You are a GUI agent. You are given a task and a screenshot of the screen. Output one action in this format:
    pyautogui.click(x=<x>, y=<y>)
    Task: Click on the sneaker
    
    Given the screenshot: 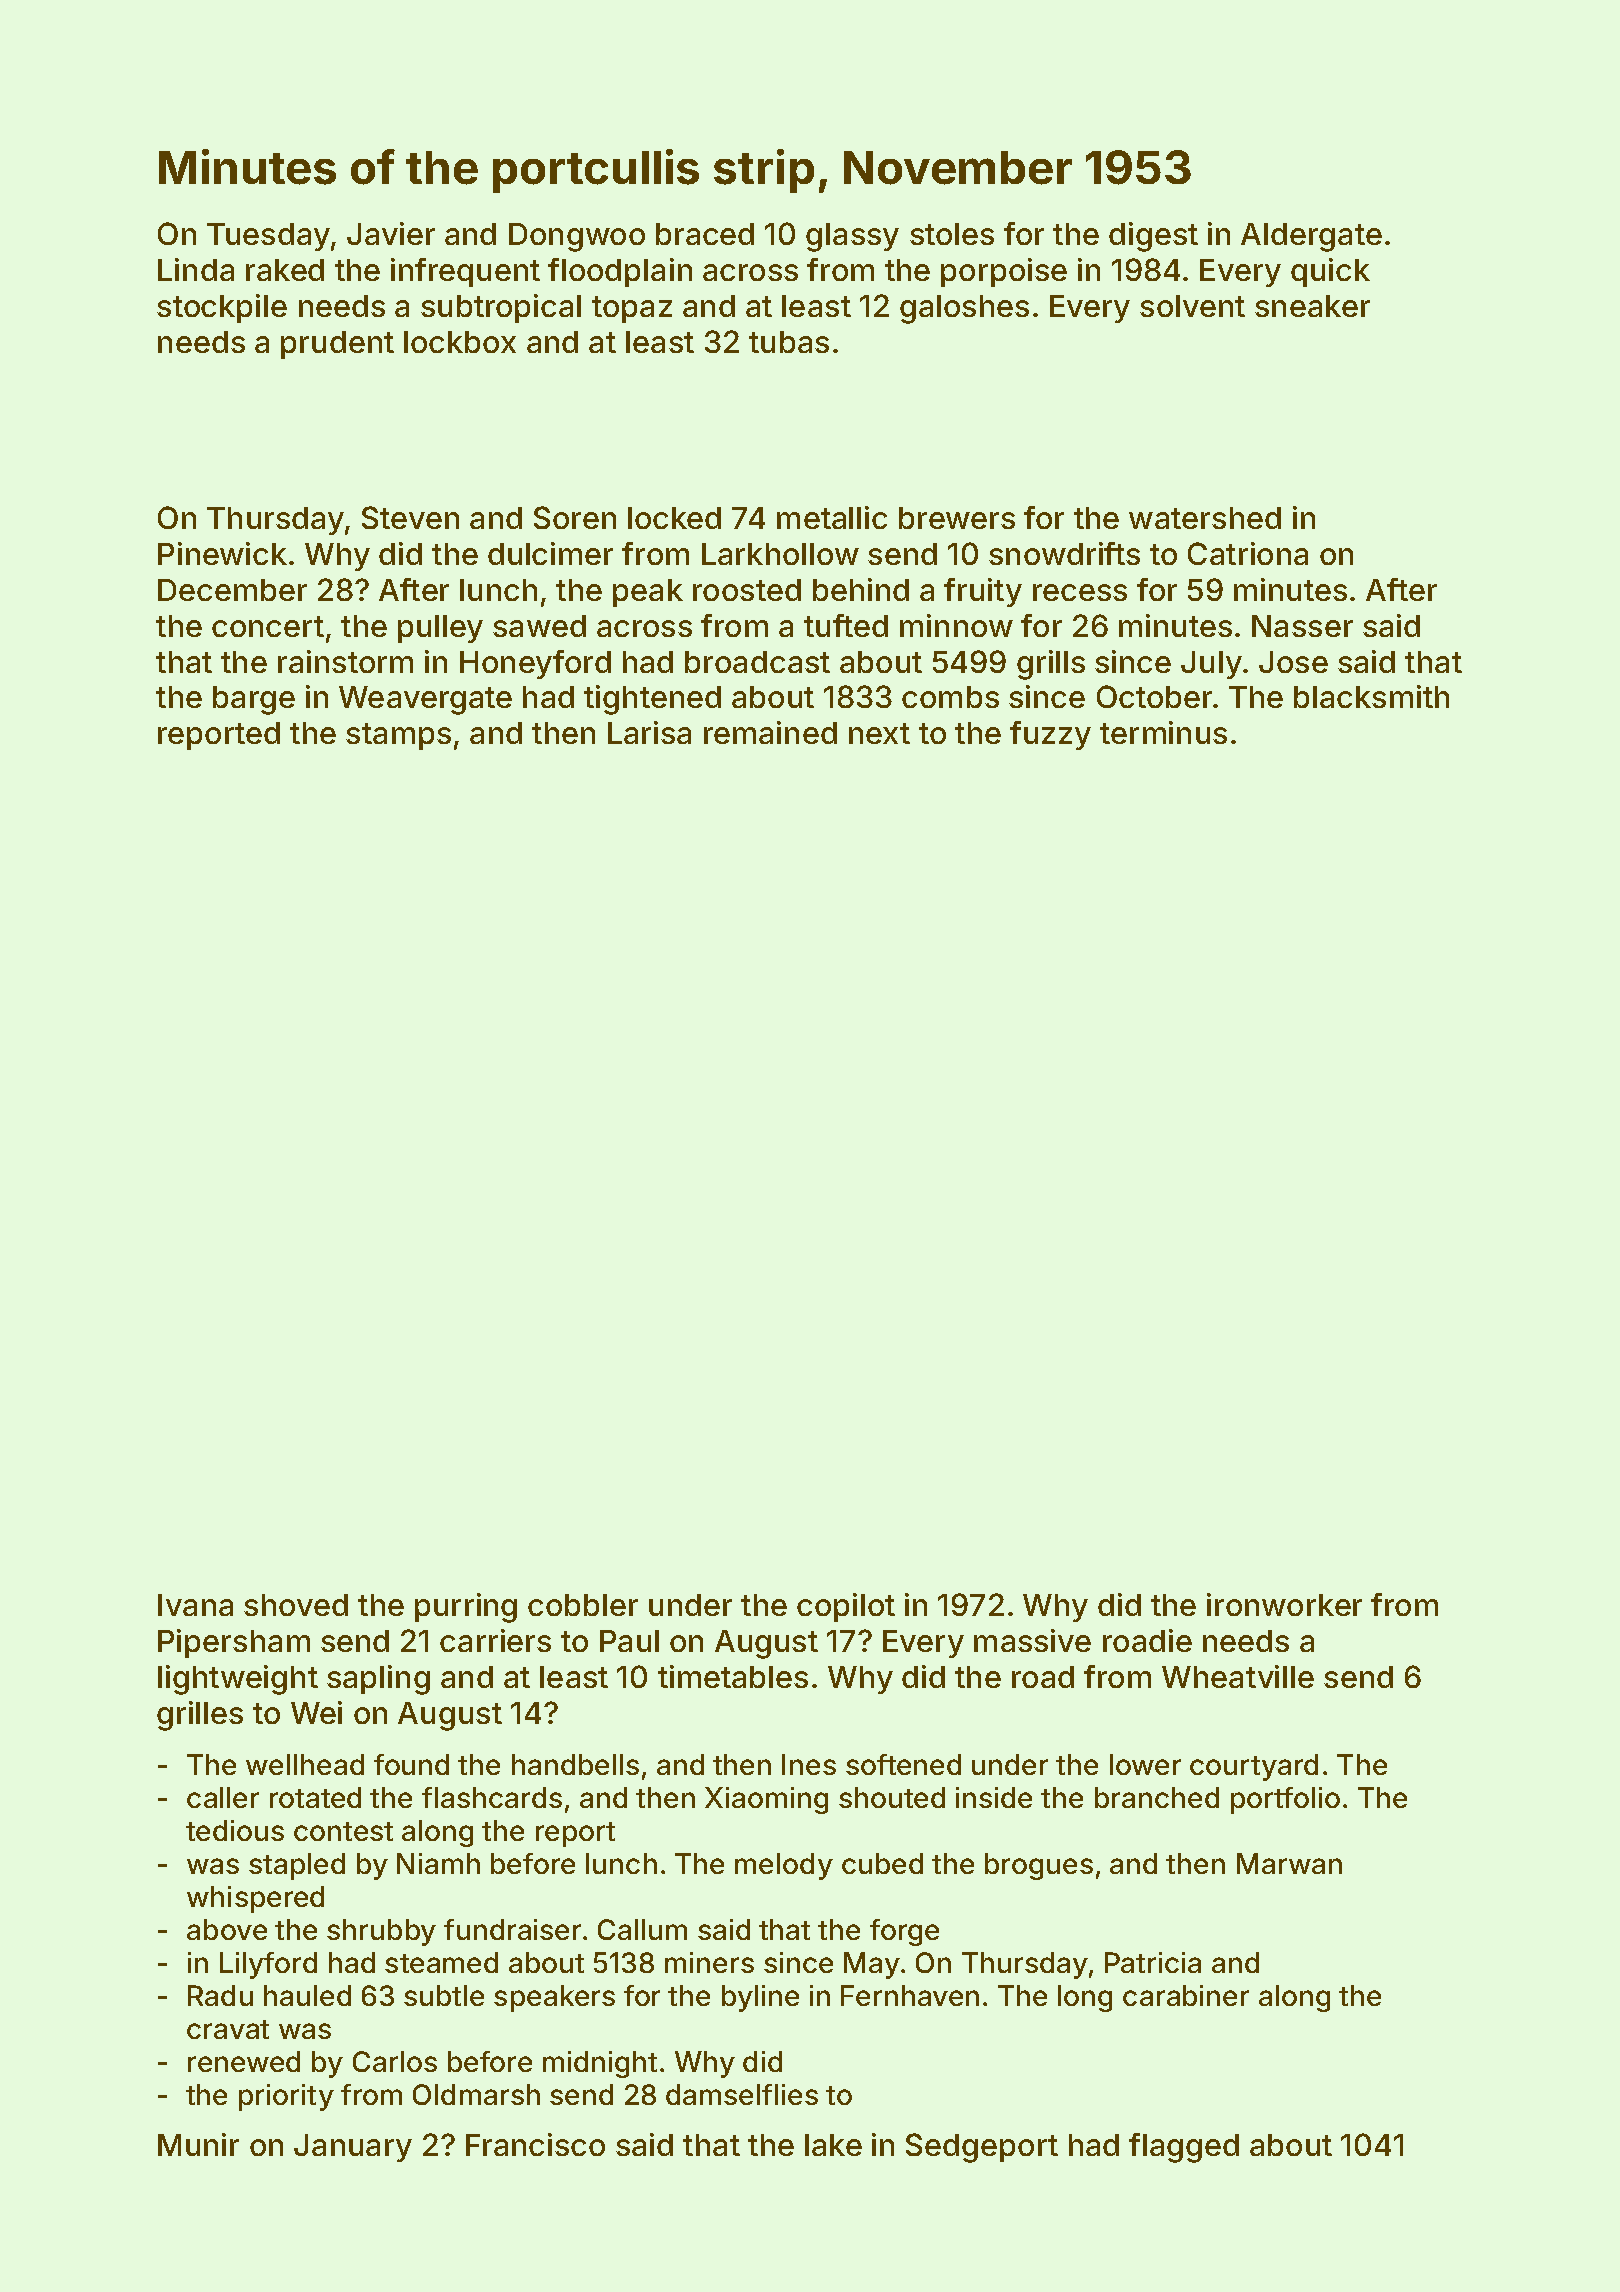 What is the action you would take?
    pyautogui.click(x=1312, y=306)
